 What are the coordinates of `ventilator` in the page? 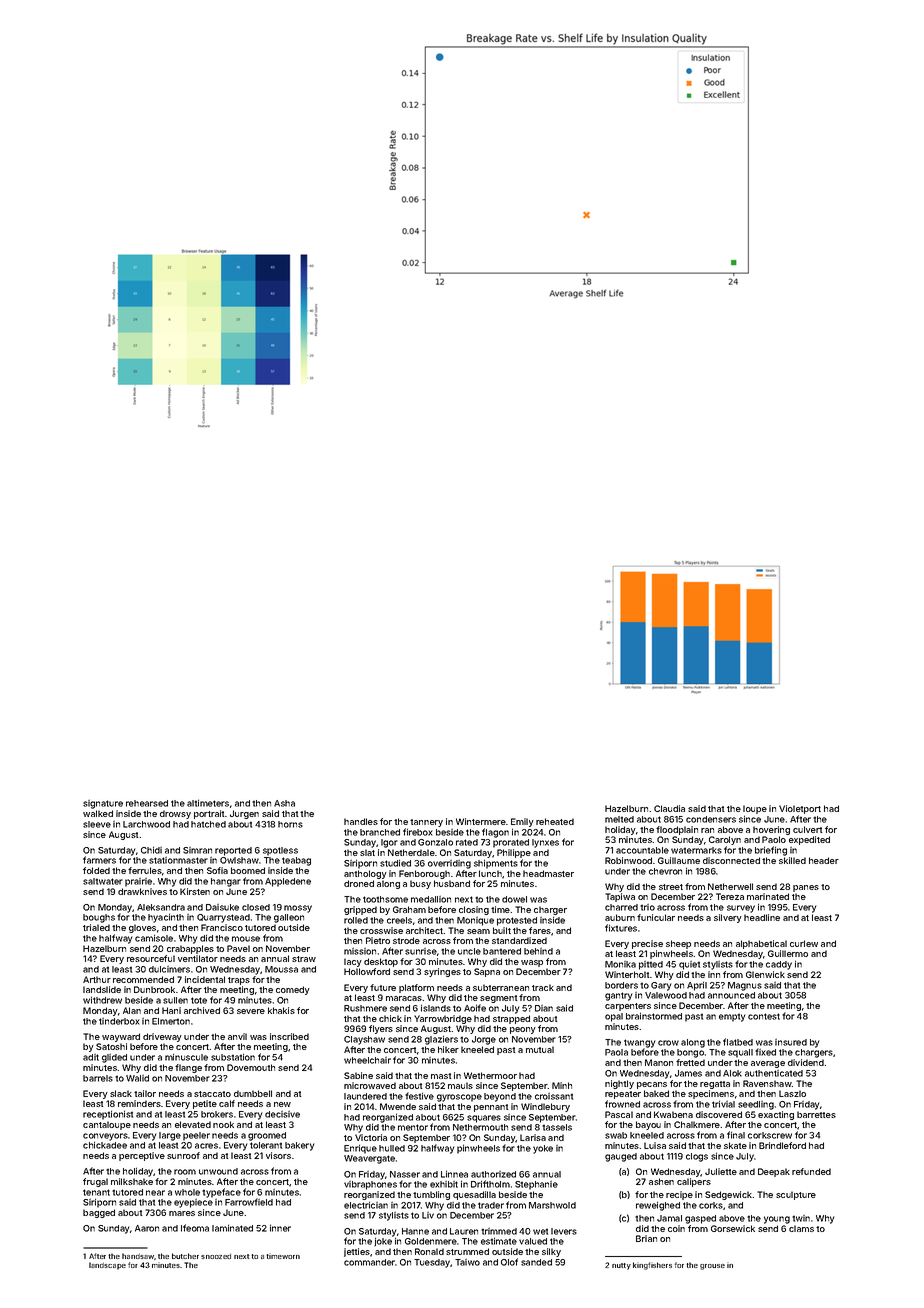 It's located at (198, 958).
